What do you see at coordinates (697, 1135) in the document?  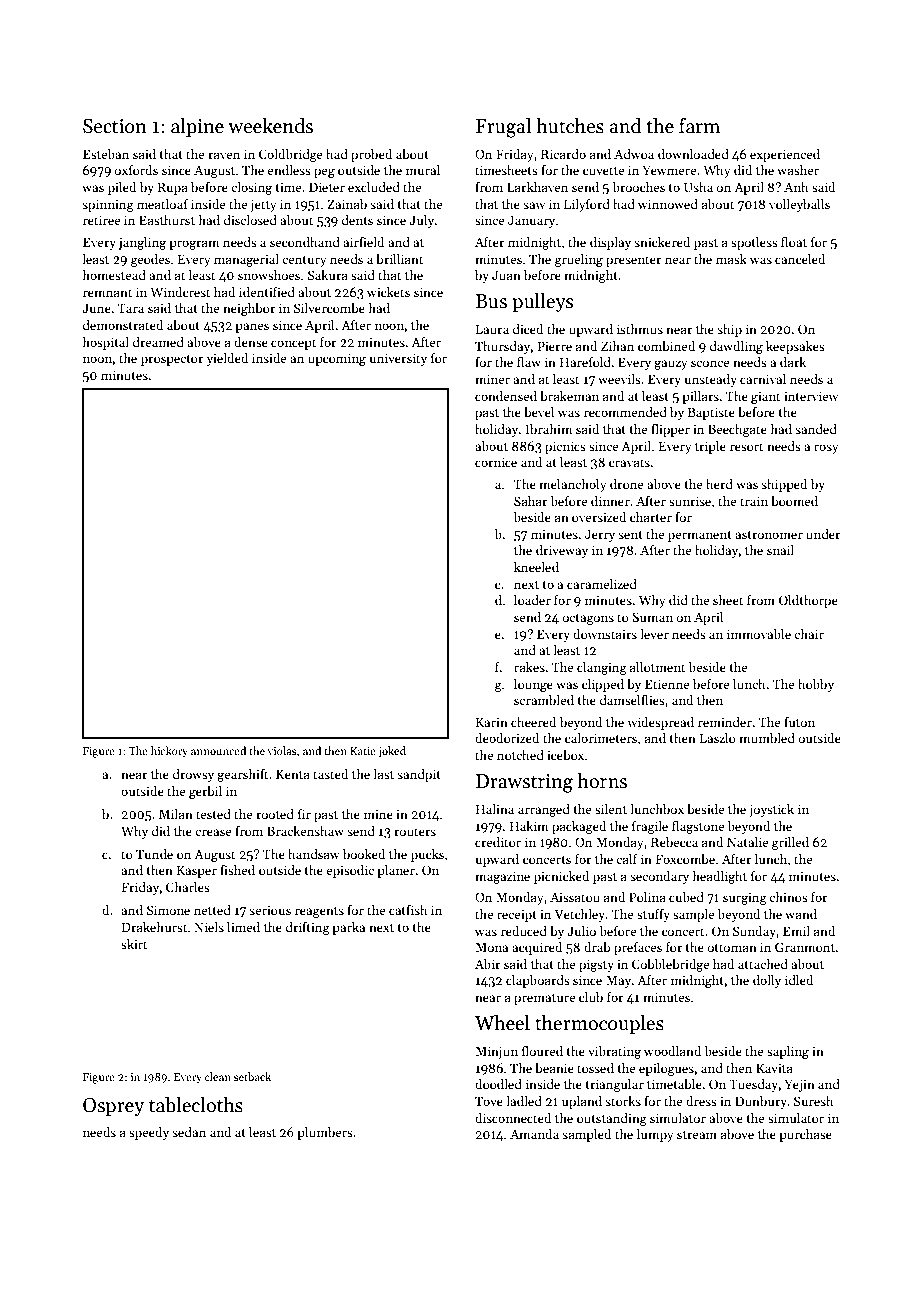 I see `stream` at bounding box center [697, 1135].
